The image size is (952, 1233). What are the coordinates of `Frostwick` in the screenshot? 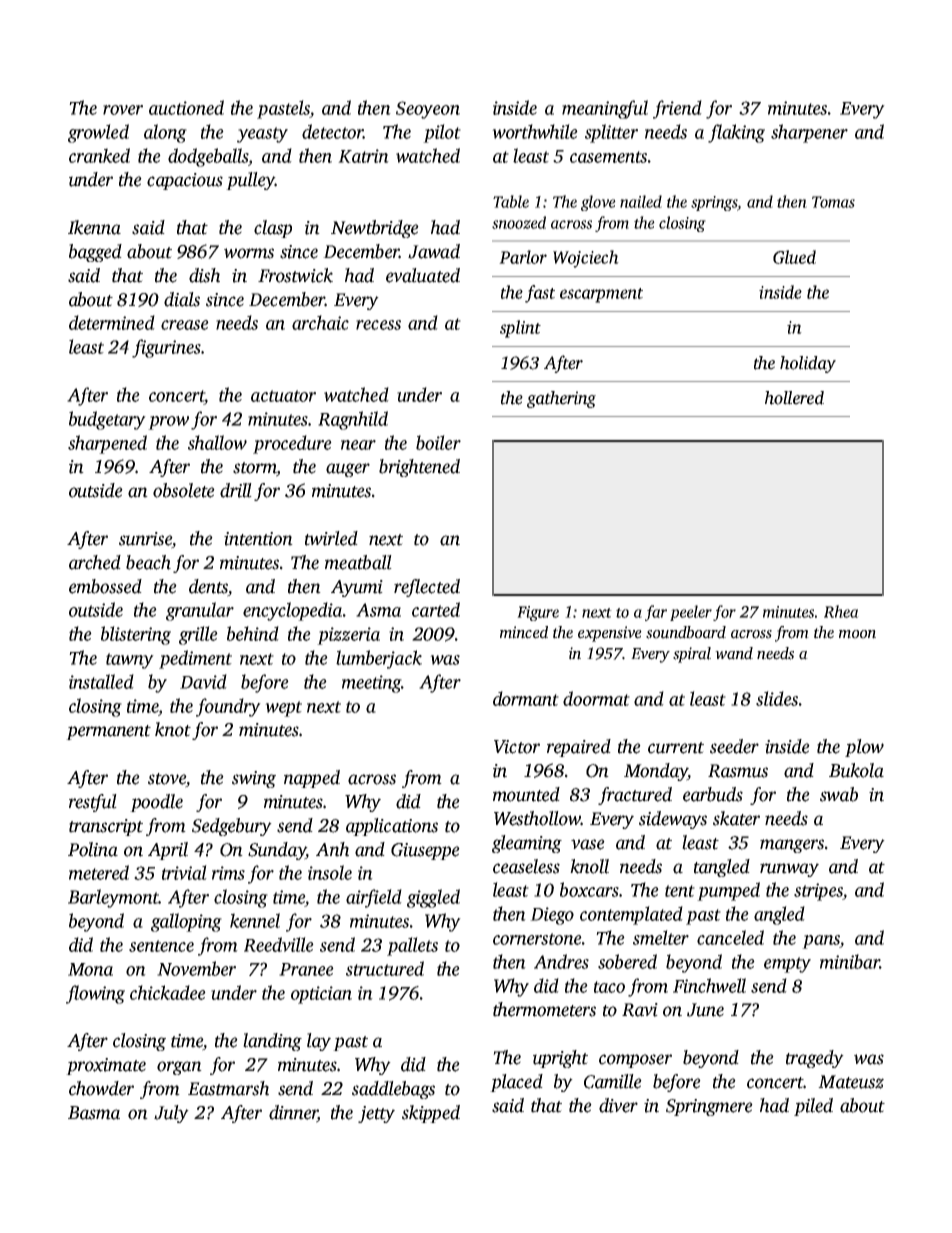 It's located at (295, 275).
